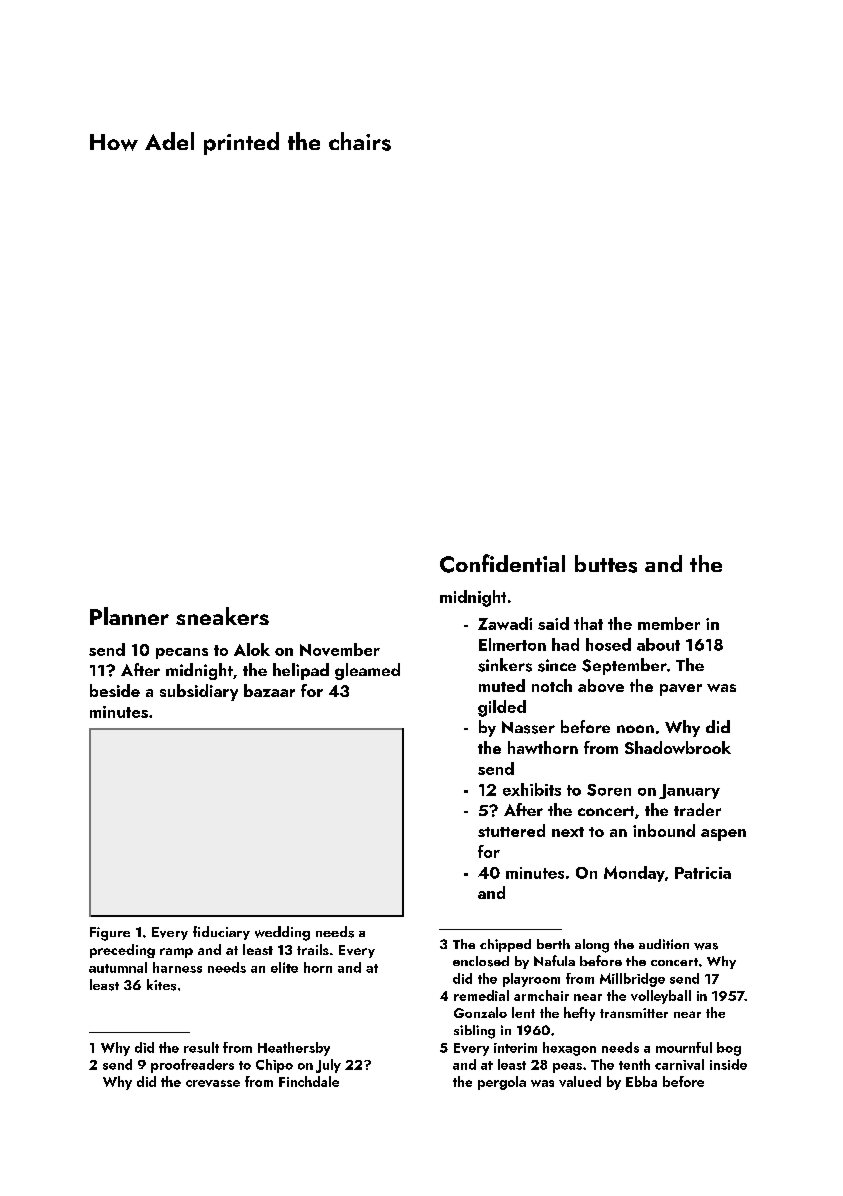 This screenshot has width=843, height=1196. What do you see at coordinates (632, 980) in the screenshot?
I see `Millbridge` at bounding box center [632, 980].
